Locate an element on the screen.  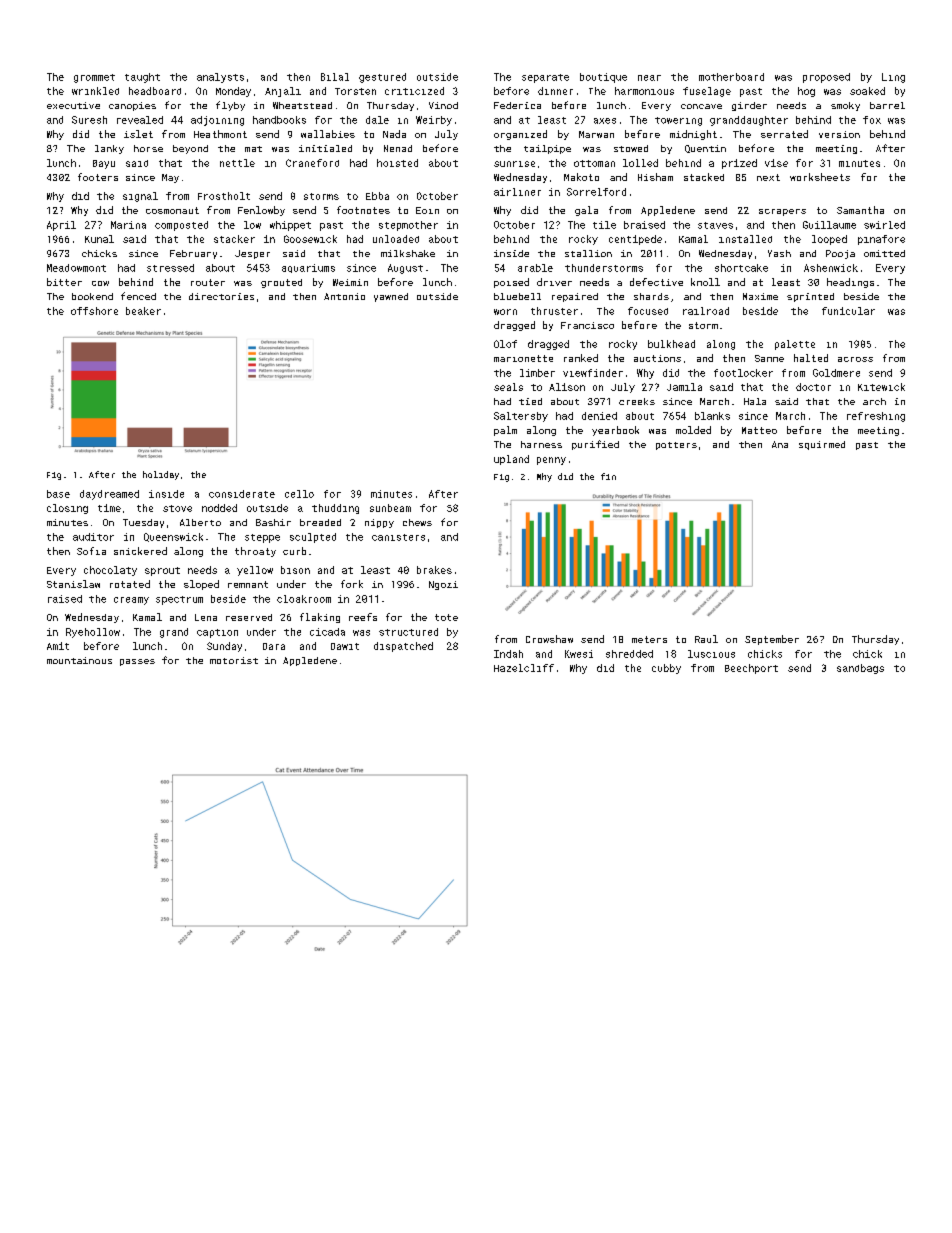
meters is located at coordinates (649, 639).
